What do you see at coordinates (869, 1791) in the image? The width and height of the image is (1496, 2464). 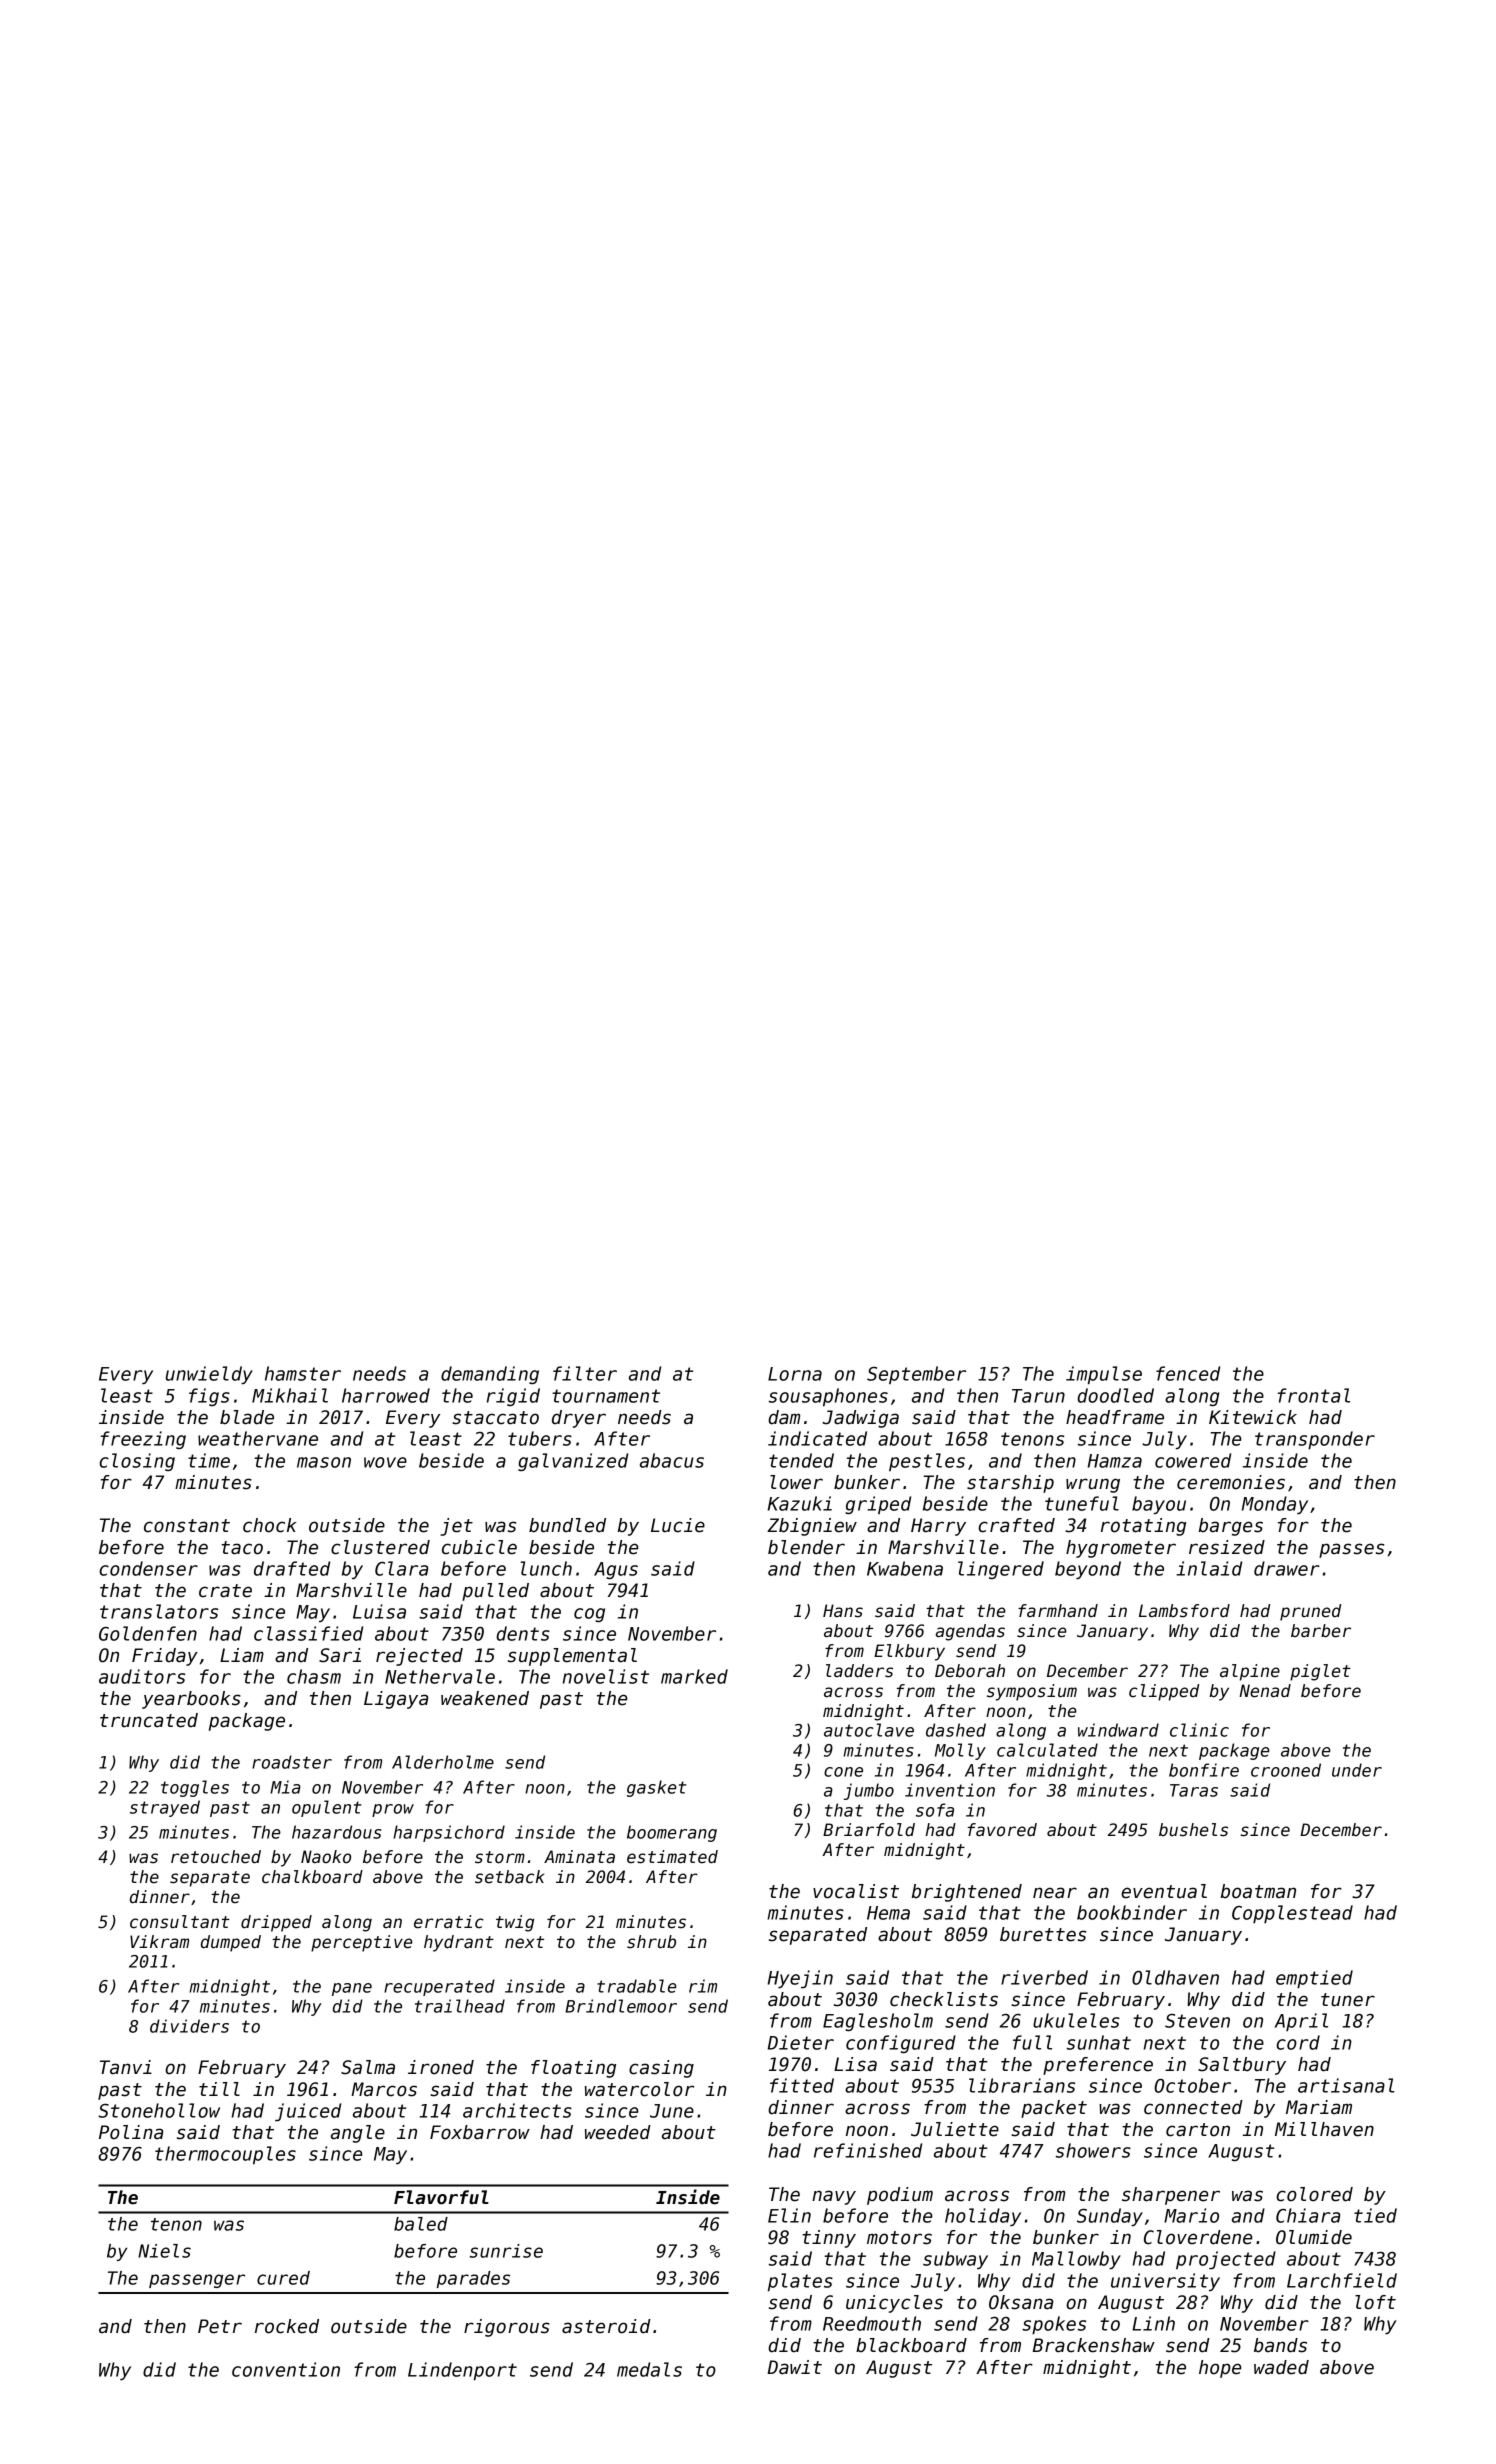 I see `jumbo` at bounding box center [869, 1791].
